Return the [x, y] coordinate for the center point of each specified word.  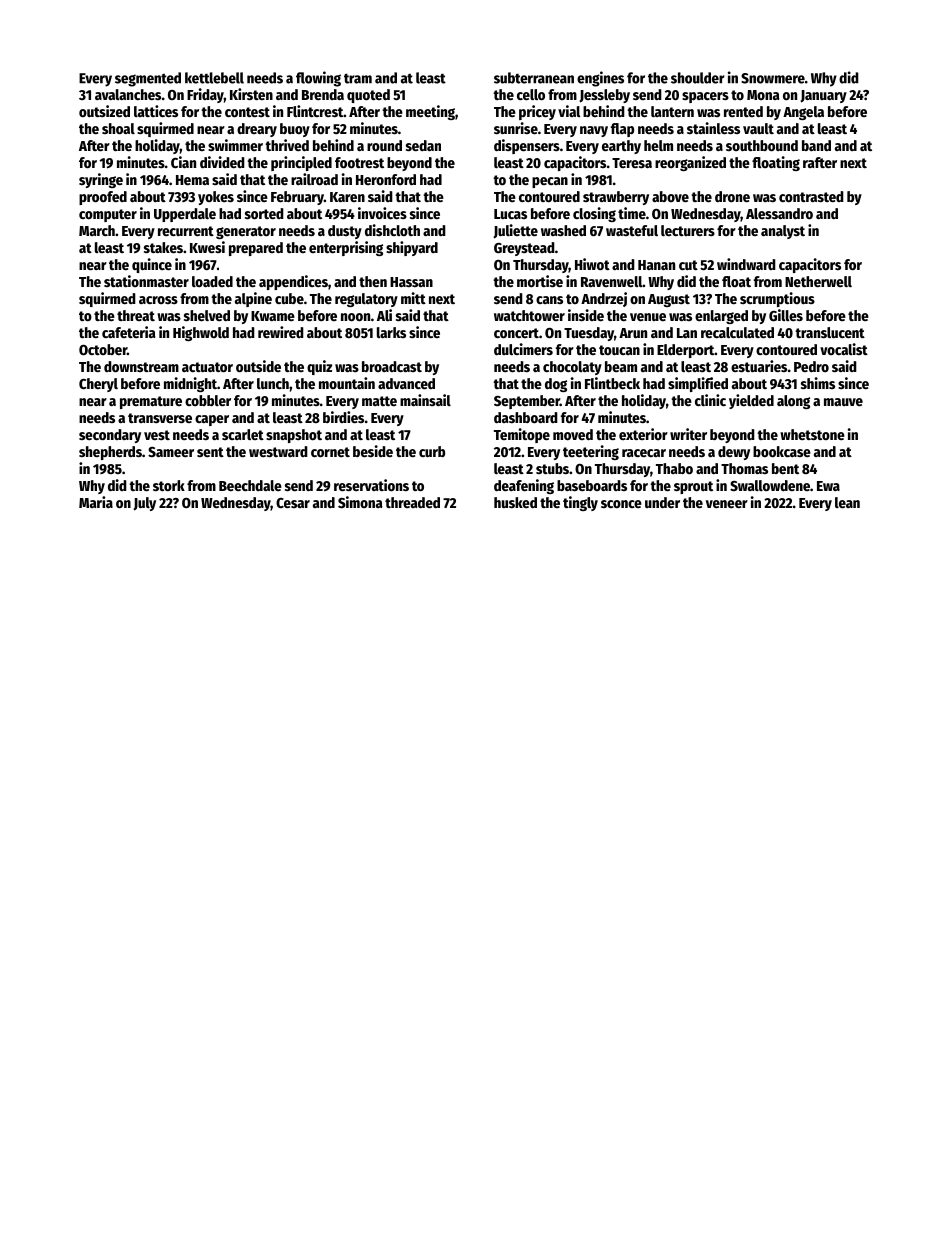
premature [151, 402]
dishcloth [392, 230]
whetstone [812, 434]
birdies [343, 417]
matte [379, 401]
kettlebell [214, 78]
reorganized [690, 163]
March [97, 230]
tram [358, 78]
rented [743, 111]
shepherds [110, 453]
